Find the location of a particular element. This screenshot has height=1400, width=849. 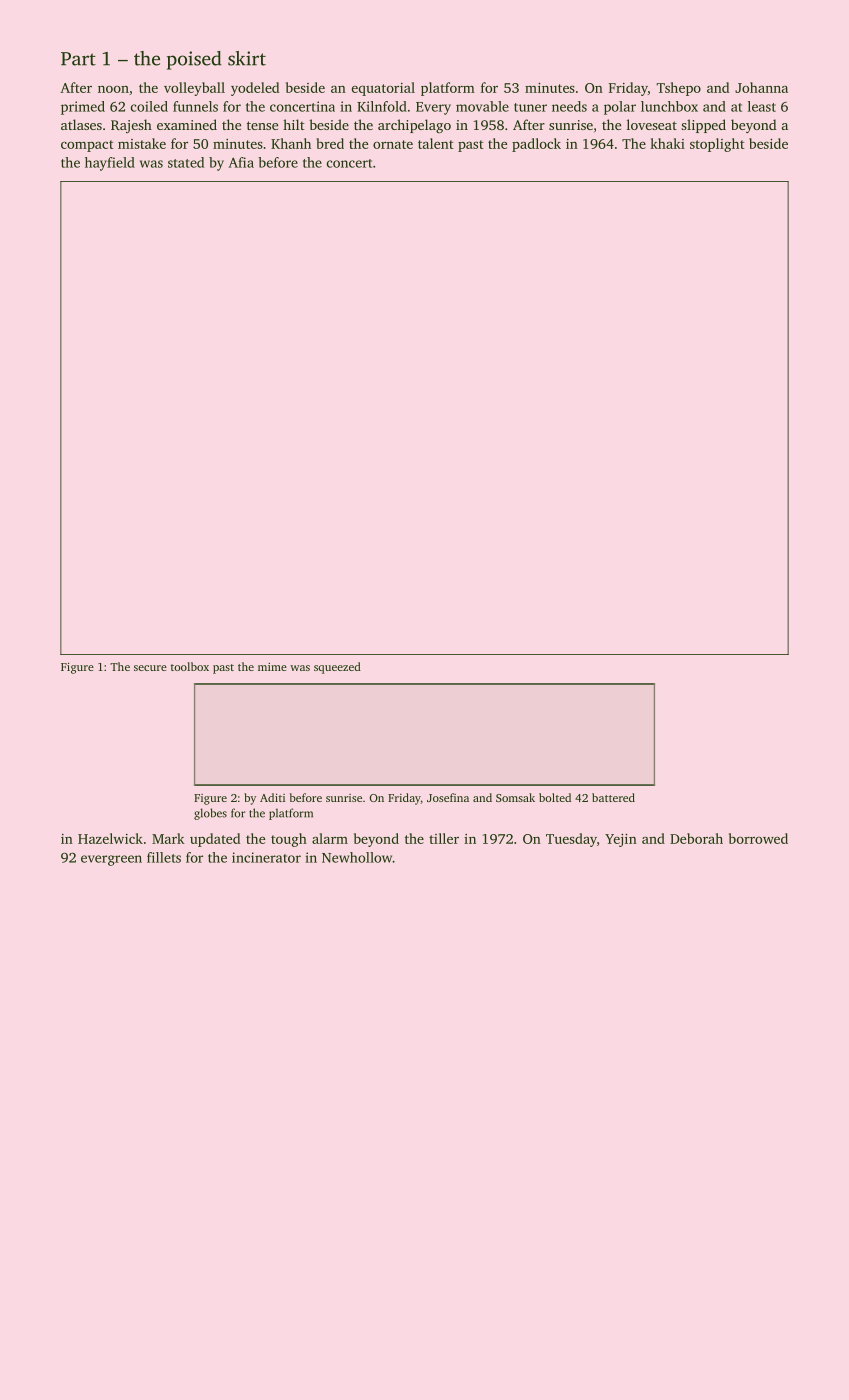

Josefina is located at coordinates (448, 797).
